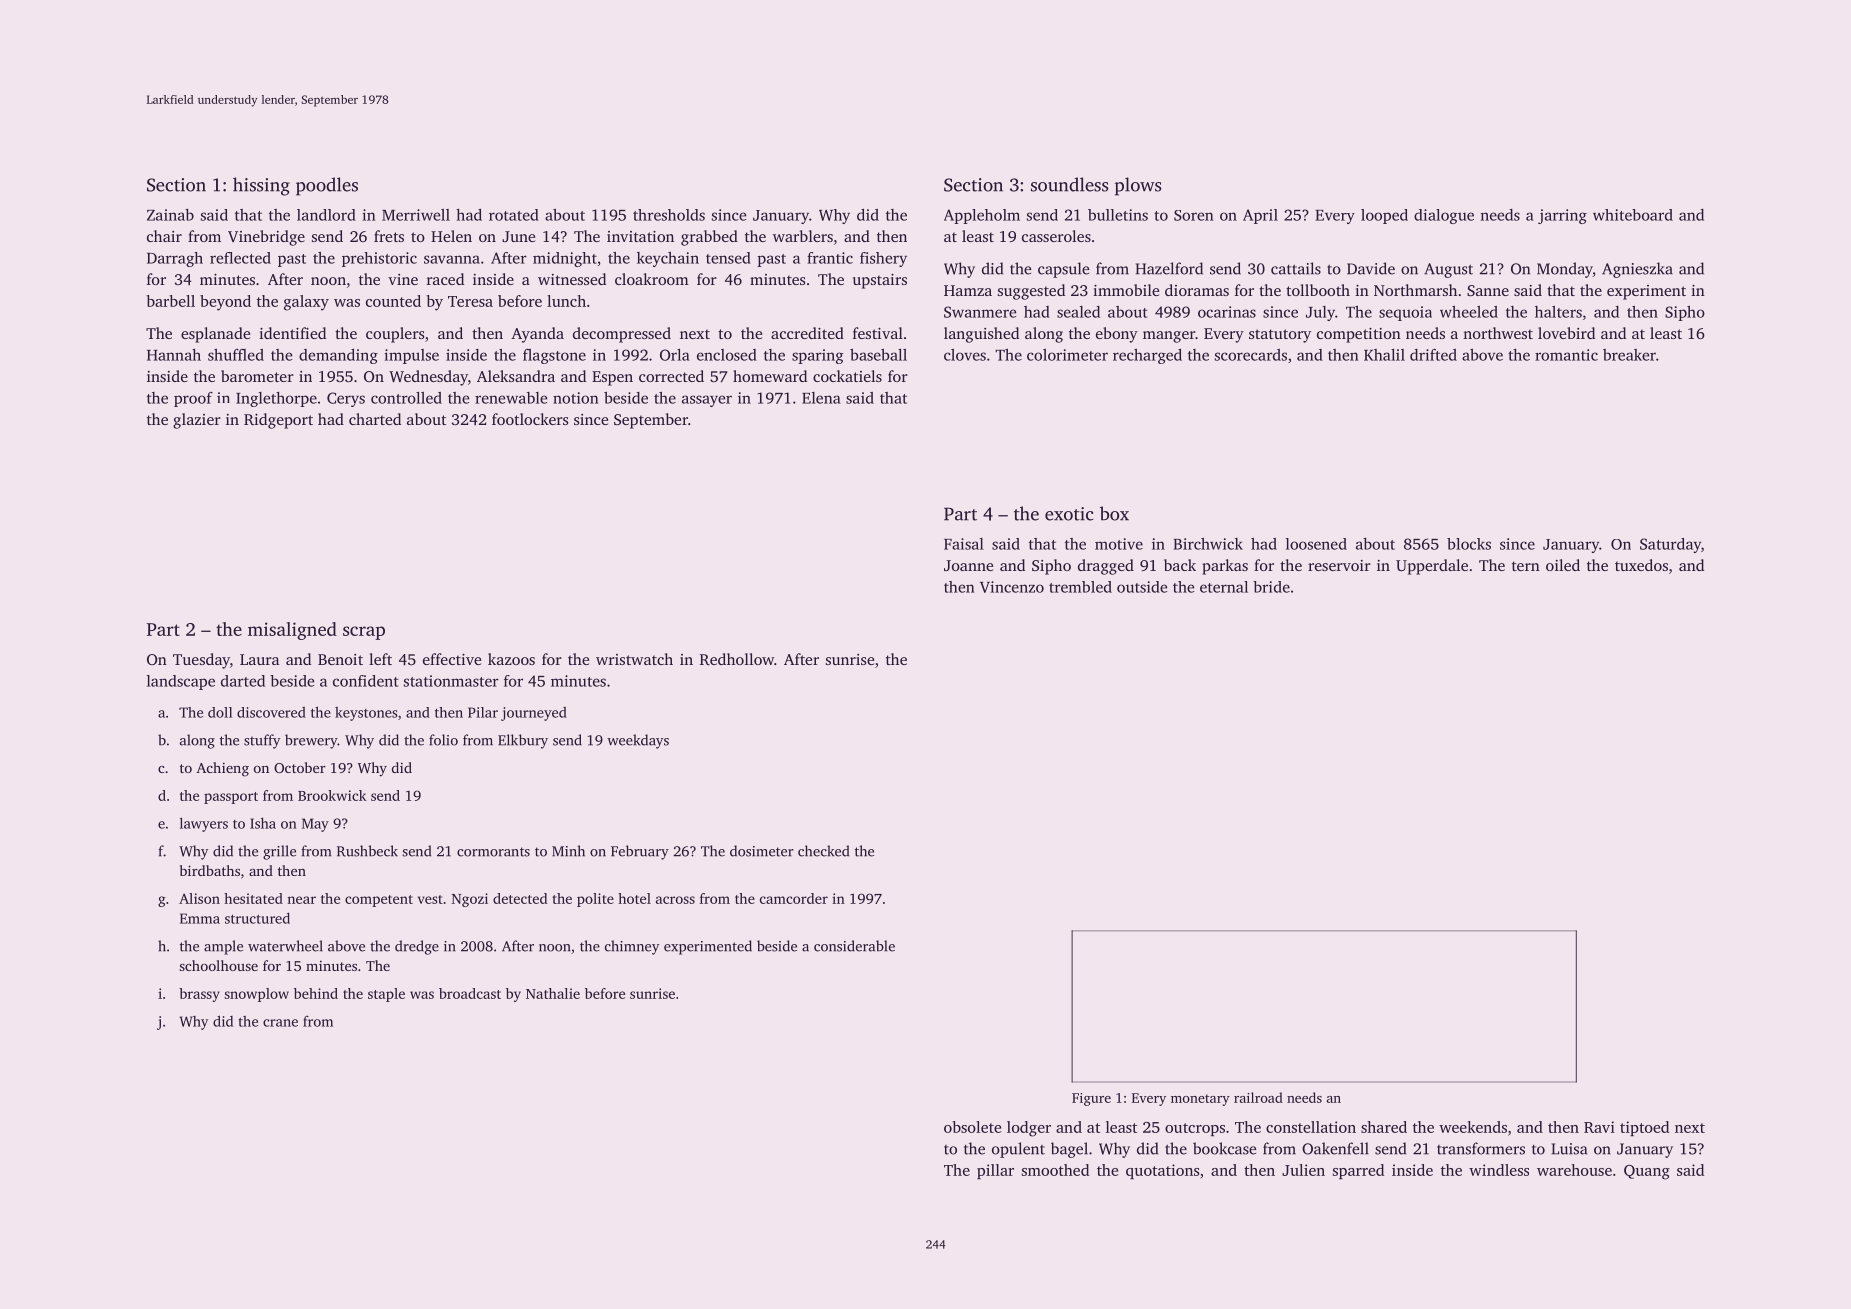 The width and height of the document is (1851, 1309). I want to click on whiteboard, so click(1633, 215).
